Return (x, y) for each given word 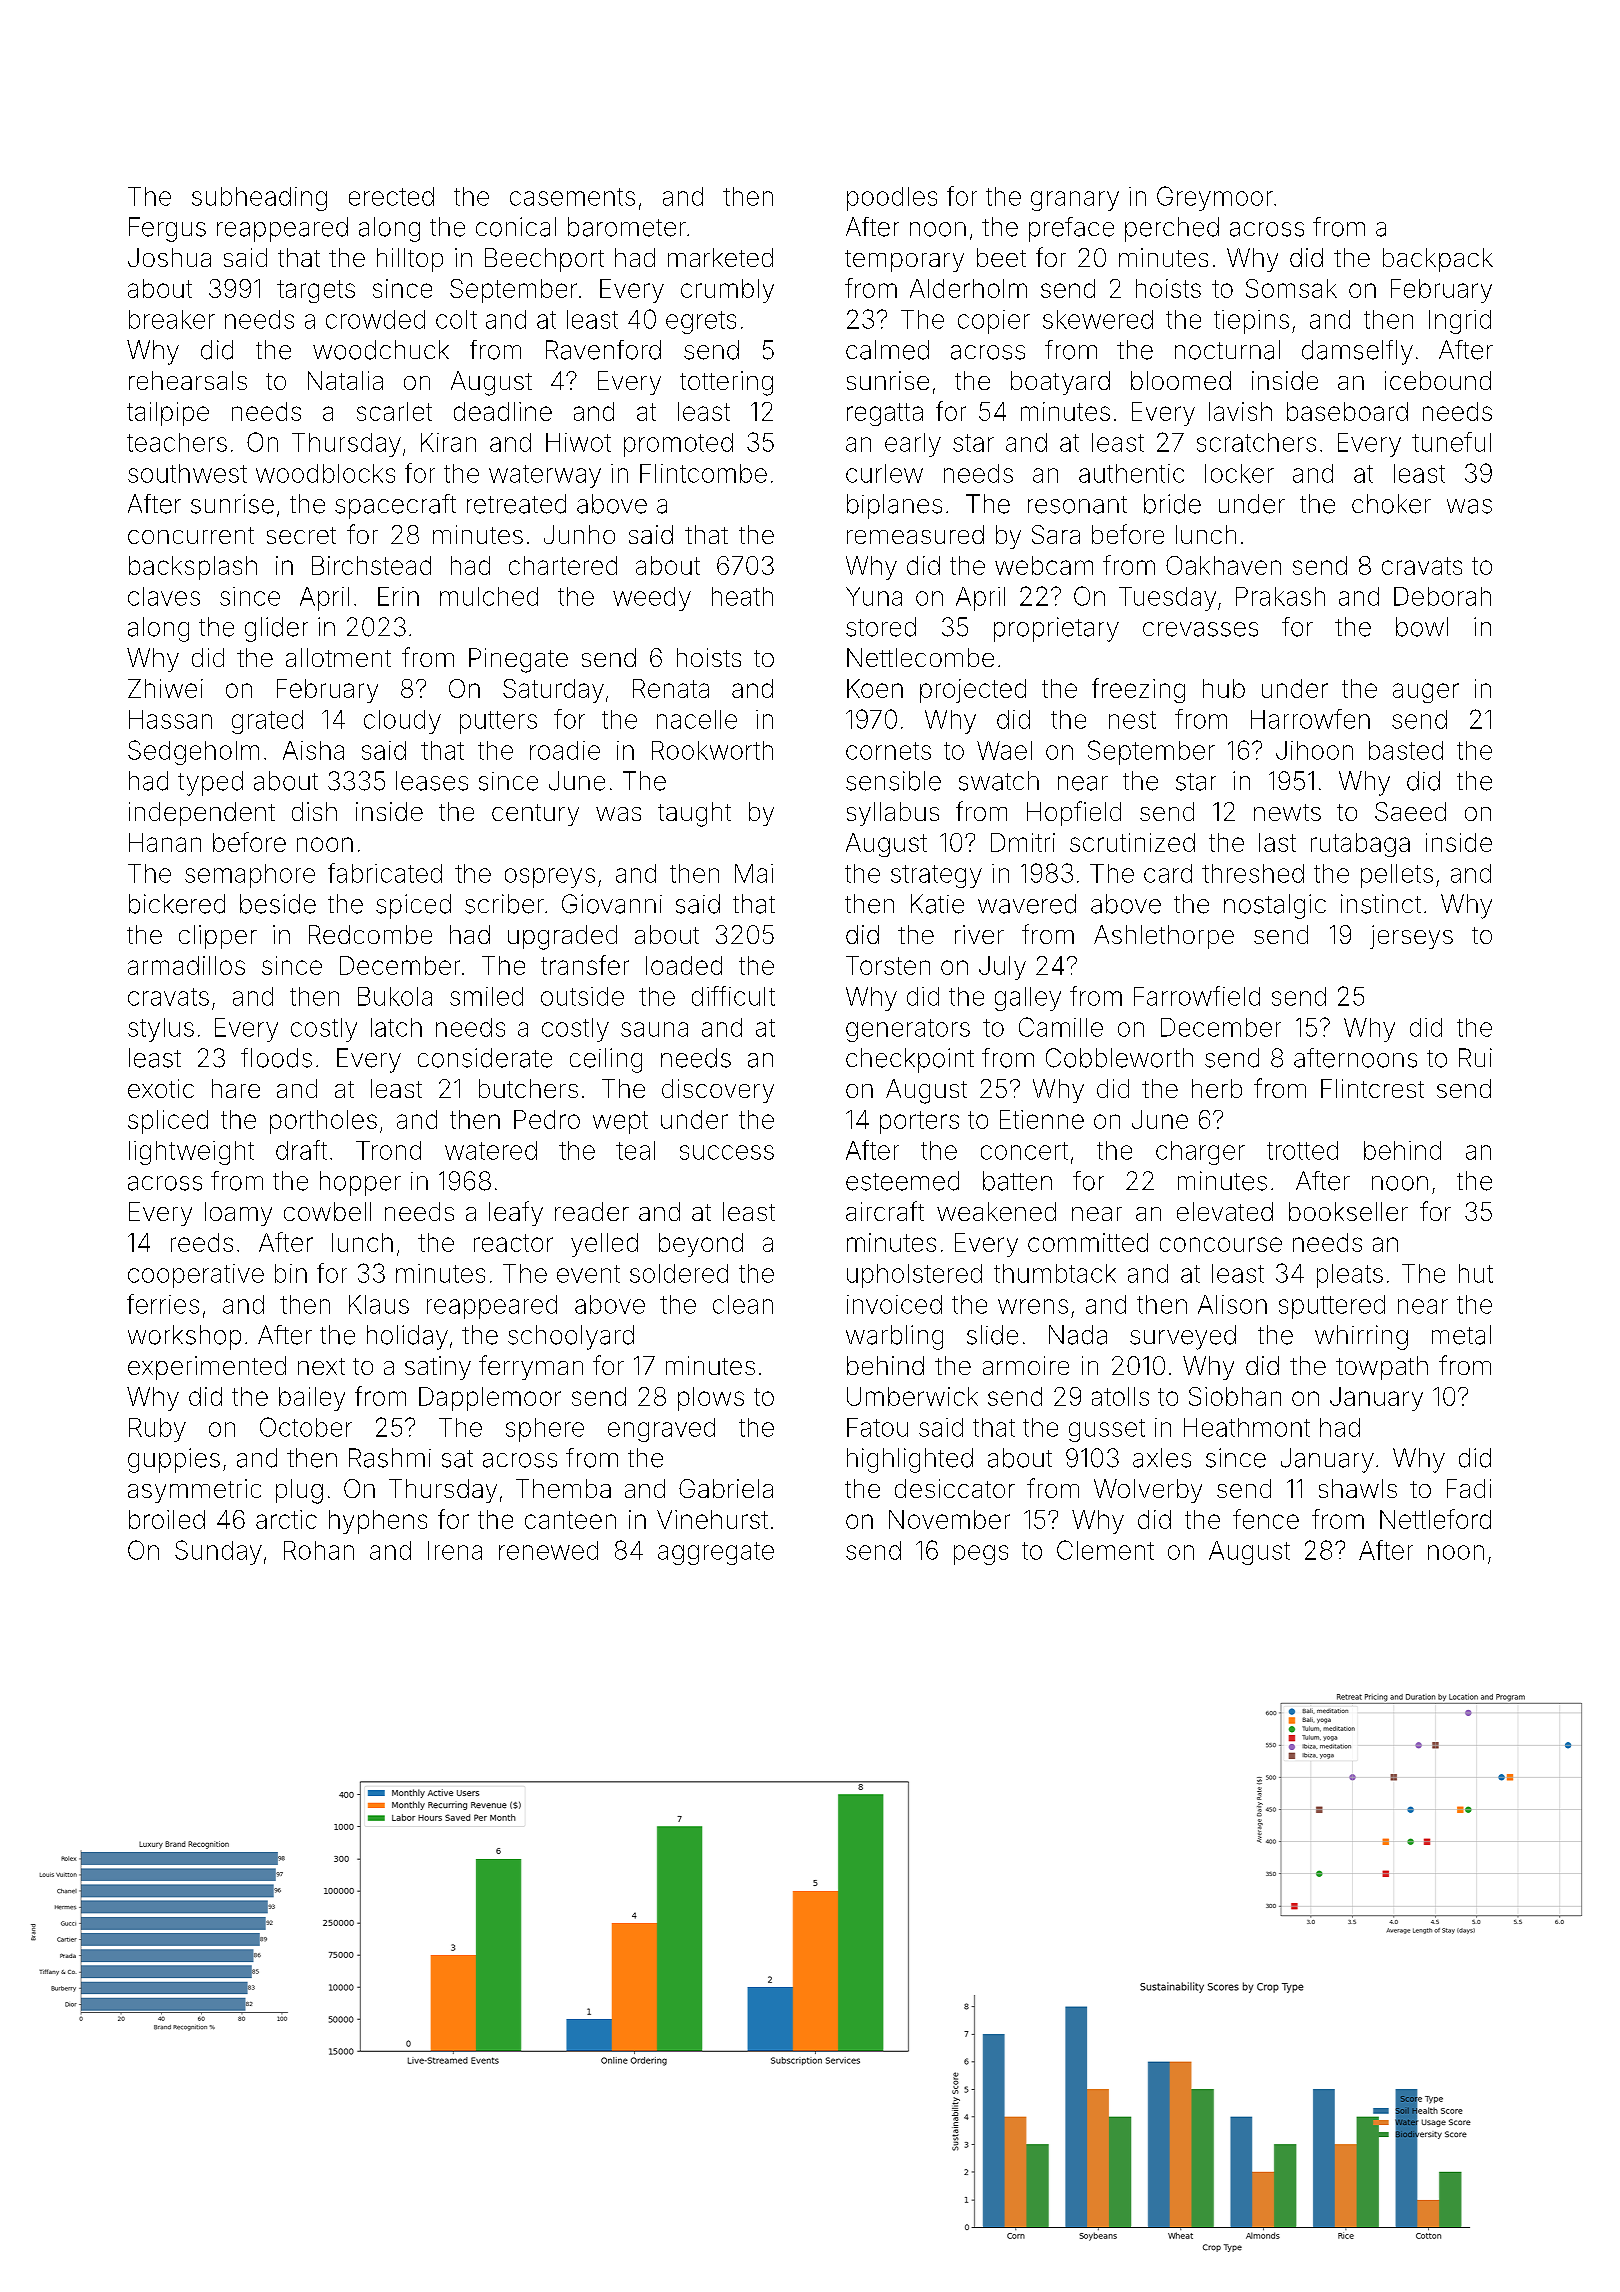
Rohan (319, 1550)
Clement (1105, 1550)
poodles (892, 199)
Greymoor (1215, 198)
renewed (548, 1550)
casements (572, 197)
